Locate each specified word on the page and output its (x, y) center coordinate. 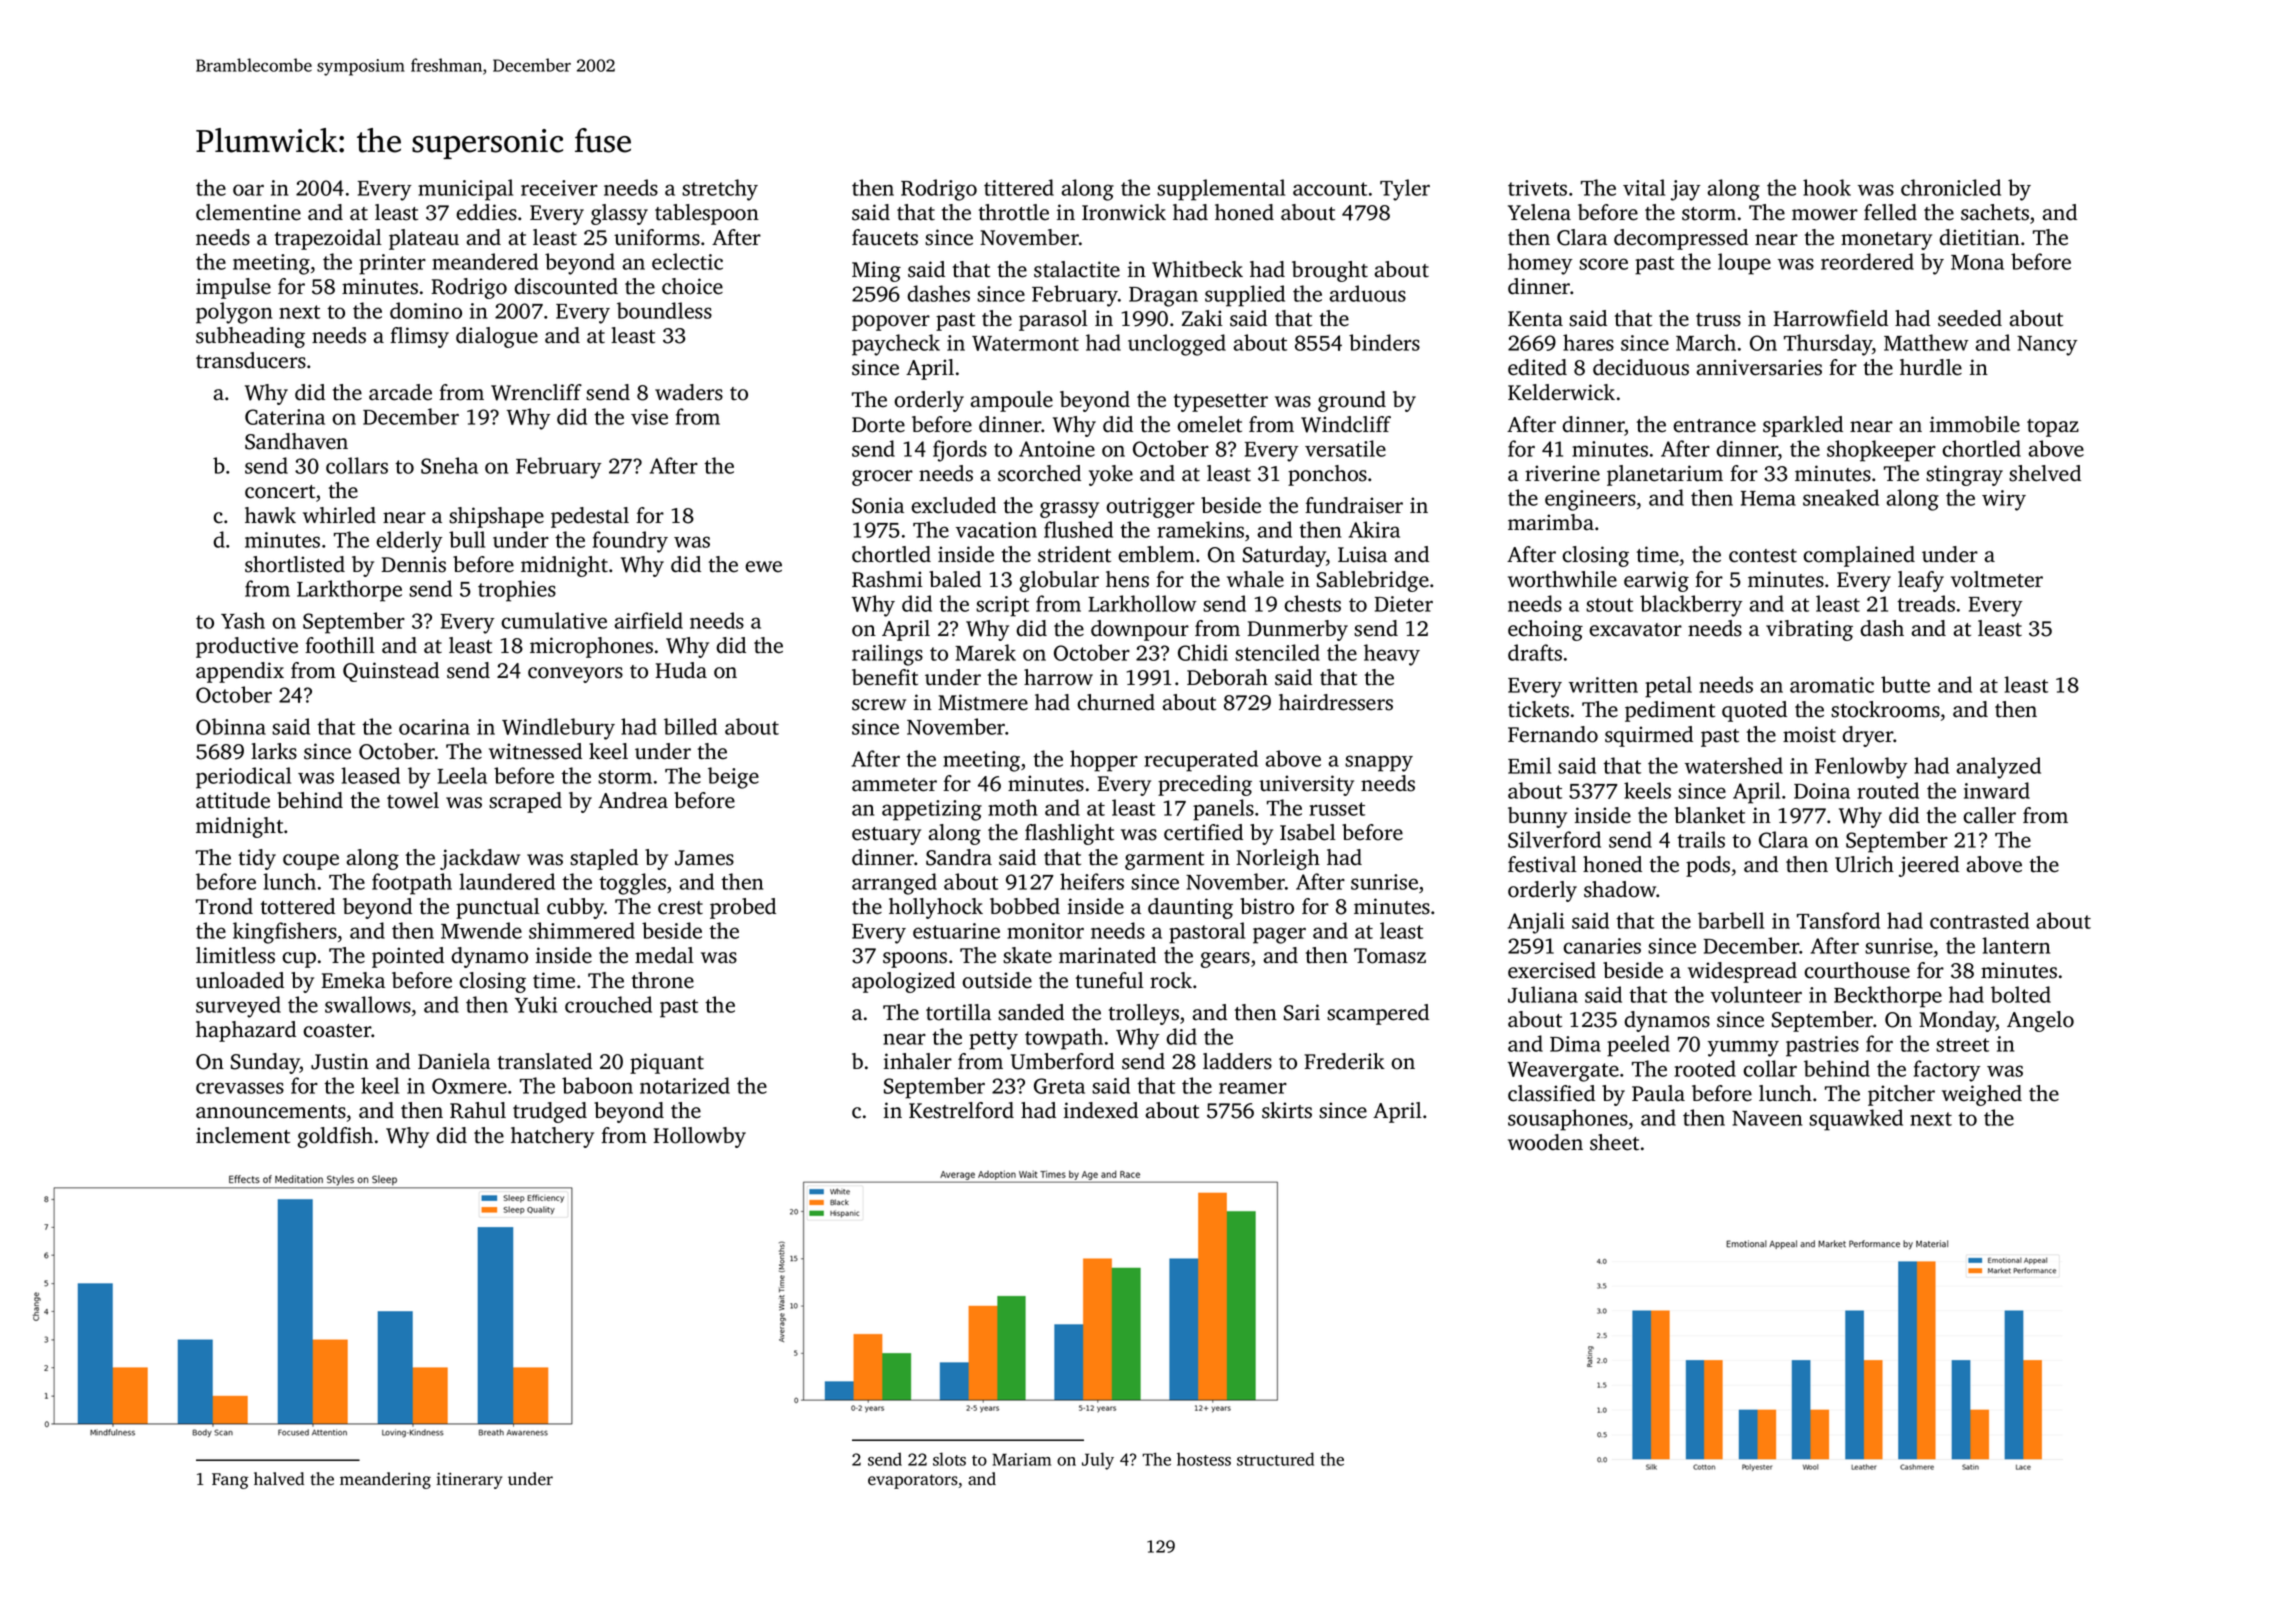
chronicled (1951, 187)
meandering (385, 1480)
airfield (648, 620)
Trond (224, 906)
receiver (559, 188)
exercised (1552, 970)
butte (1905, 684)
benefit (885, 677)
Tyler (1405, 190)
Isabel (1308, 832)
